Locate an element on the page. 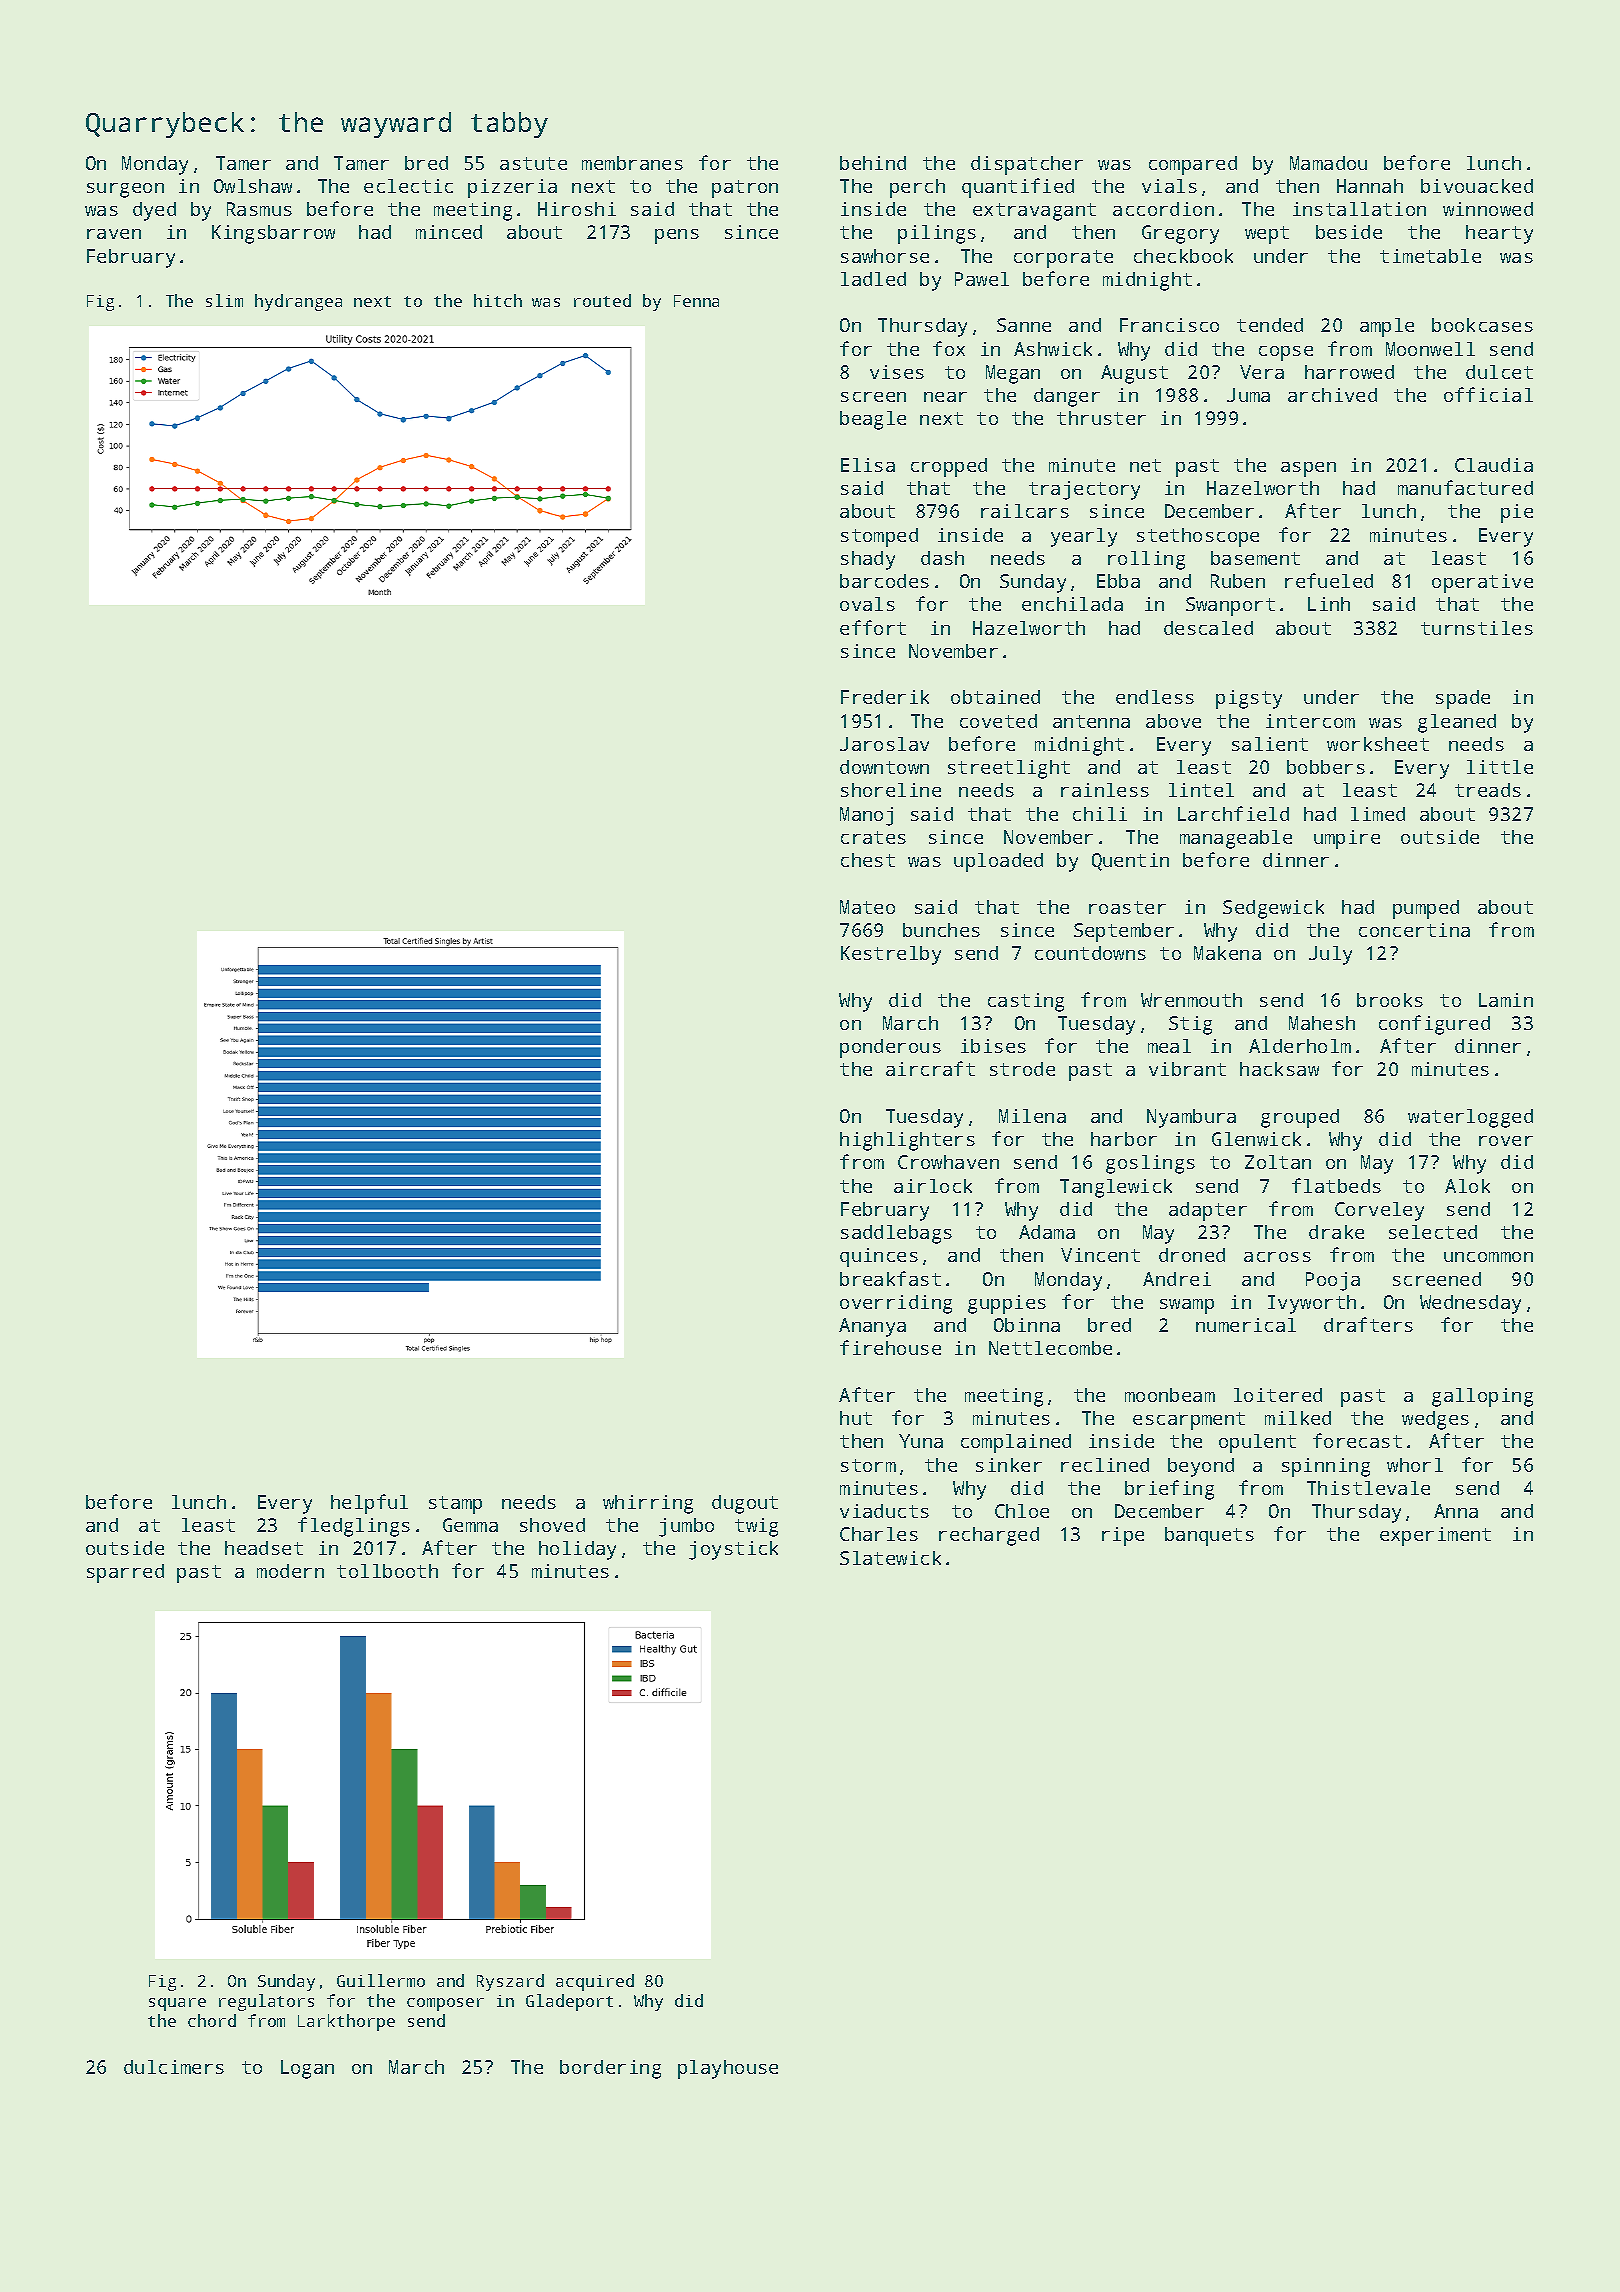  refueled is located at coordinates (1329, 580).
